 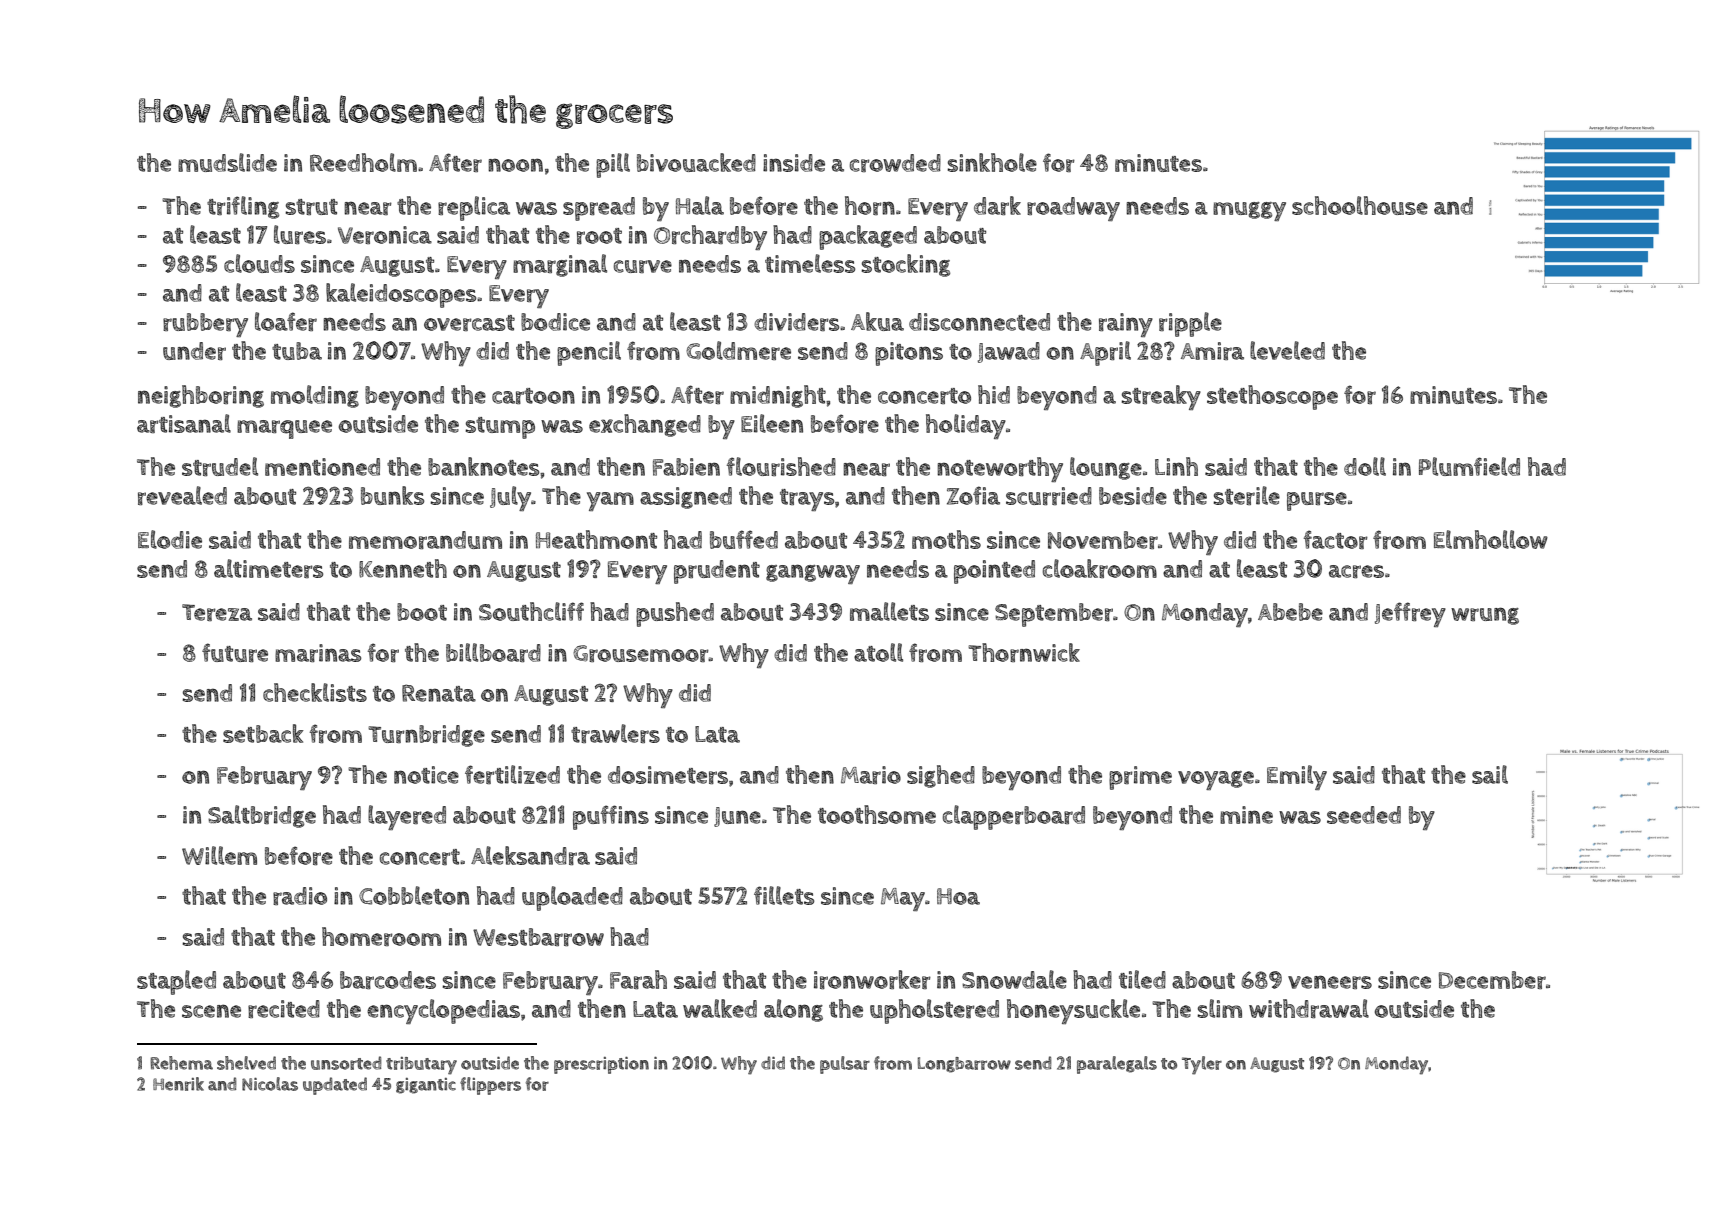 What do you see at coordinates (363, 162) in the document?
I see `Reedholm` at bounding box center [363, 162].
